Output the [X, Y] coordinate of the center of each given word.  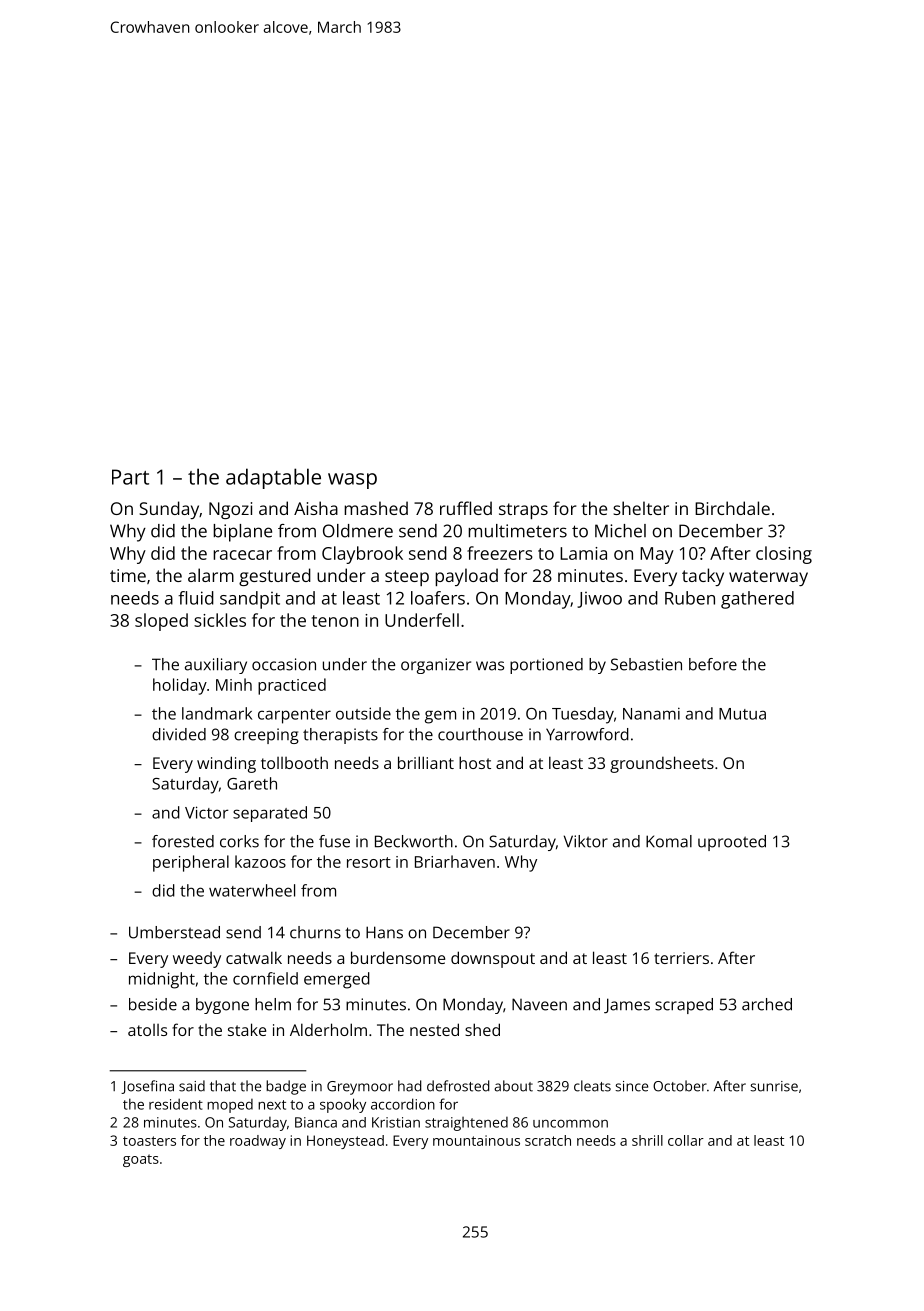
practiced [292, 686]
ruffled [466, 508]
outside [363, 713]
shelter [641, 508]
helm [273, 1004]
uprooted [732, 843]
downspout [493, 959]
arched [767, 1004]
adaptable [273, 478]
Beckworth [414, 841]
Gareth [252, 783]
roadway [258, 1142]
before [713, 664]
